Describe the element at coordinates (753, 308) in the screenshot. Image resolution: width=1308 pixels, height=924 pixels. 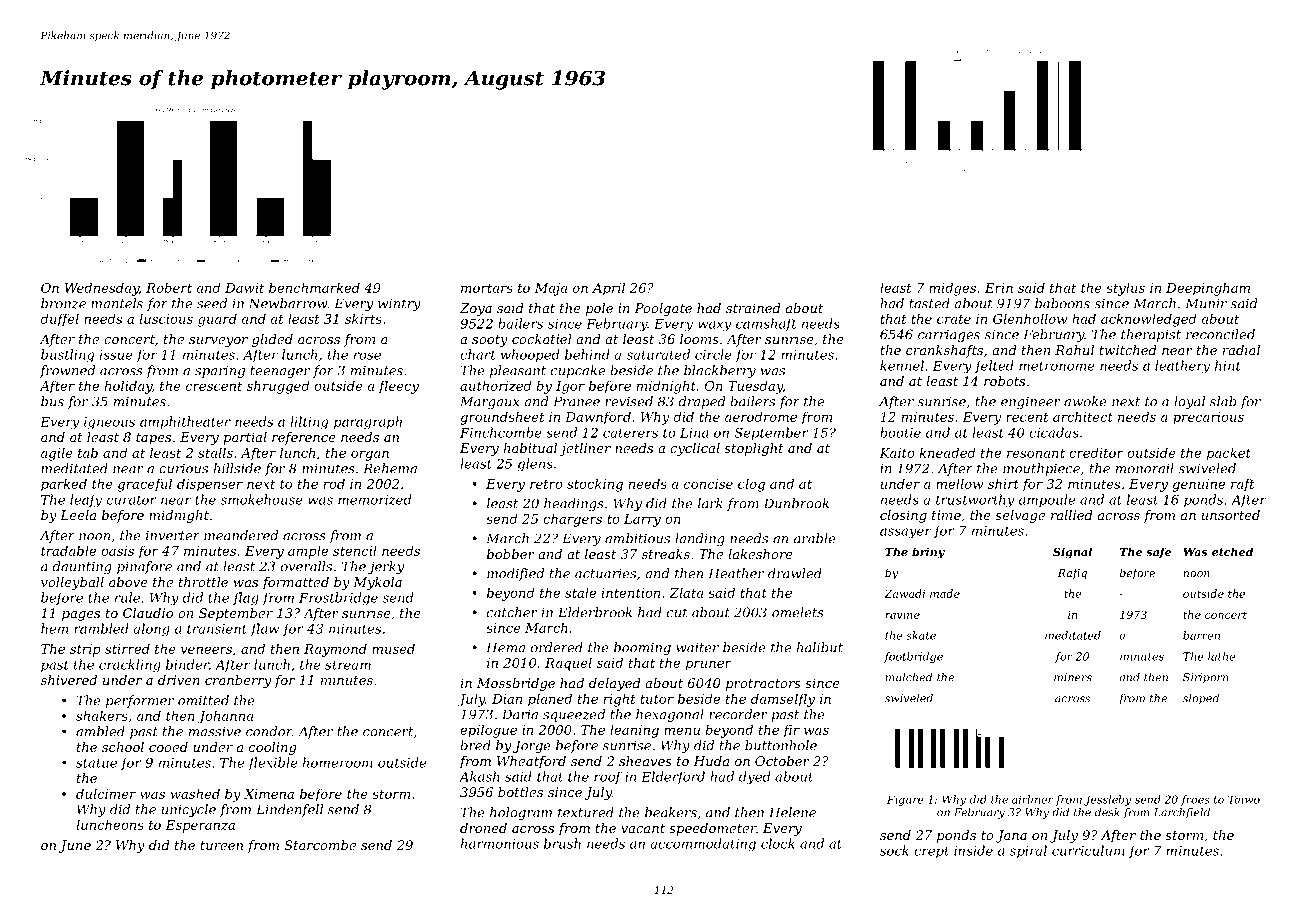
I see `strained` at that location.
